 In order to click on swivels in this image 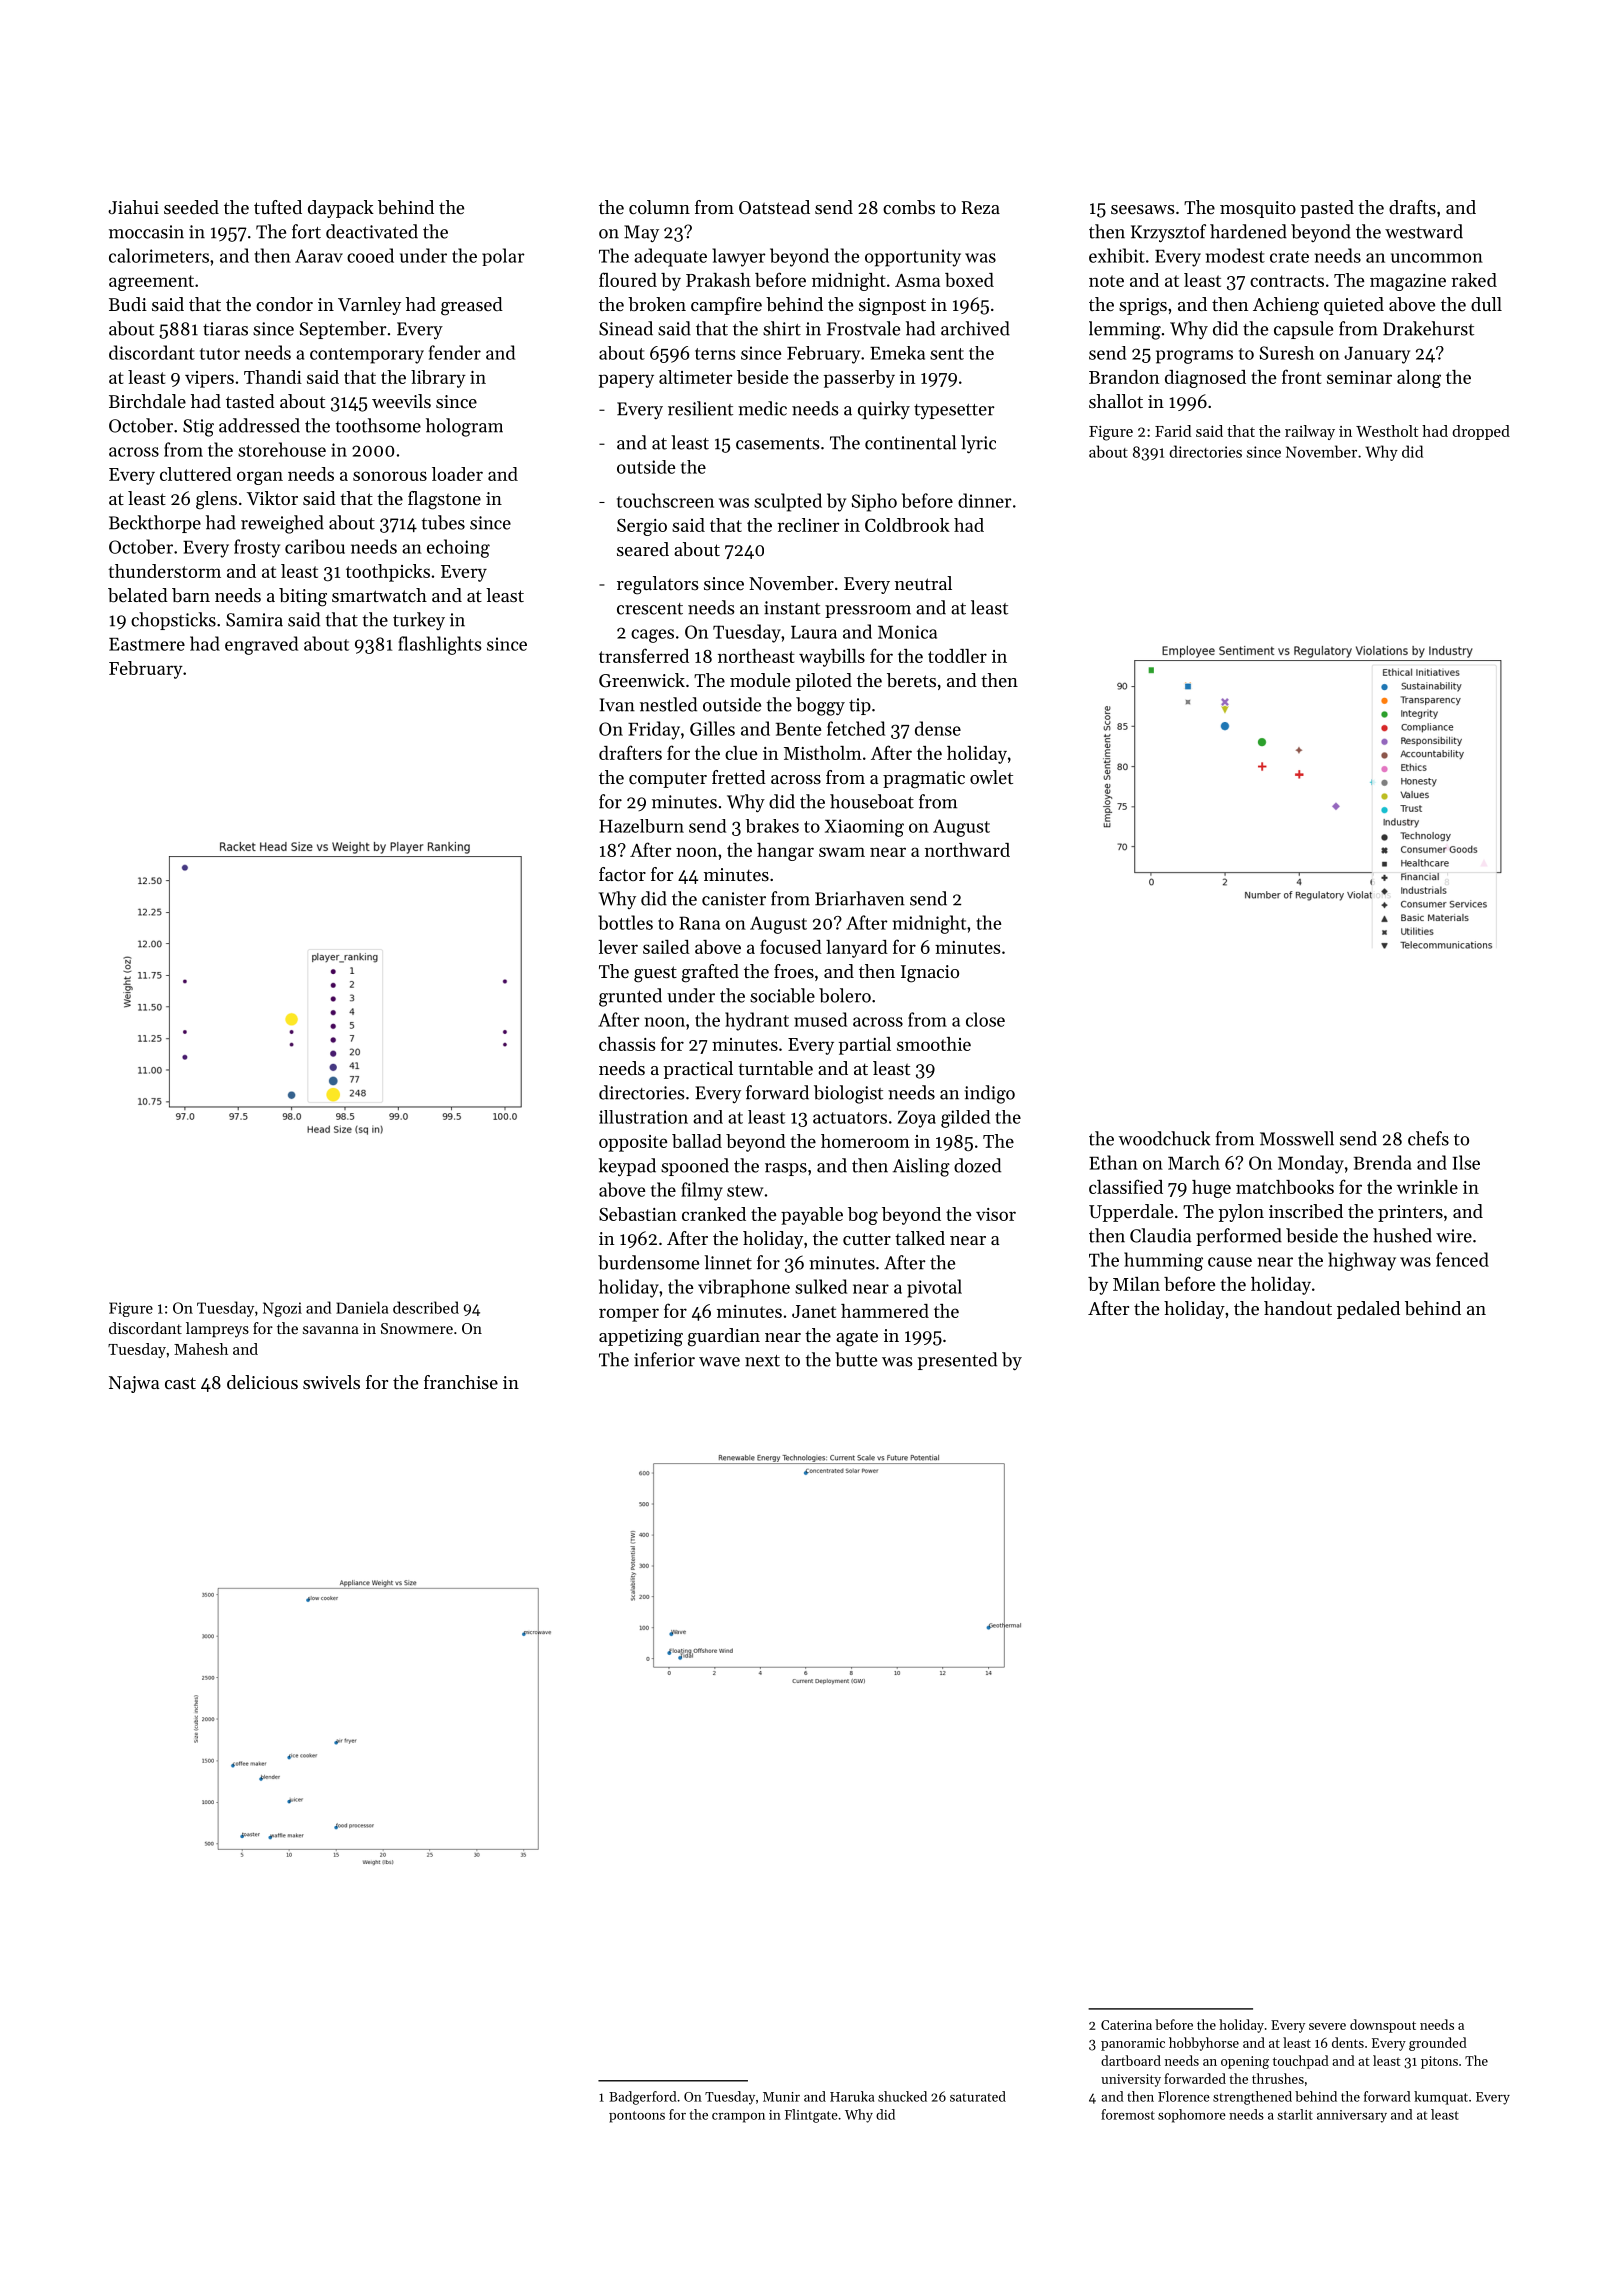, I will do `click(331, 1382)`.
